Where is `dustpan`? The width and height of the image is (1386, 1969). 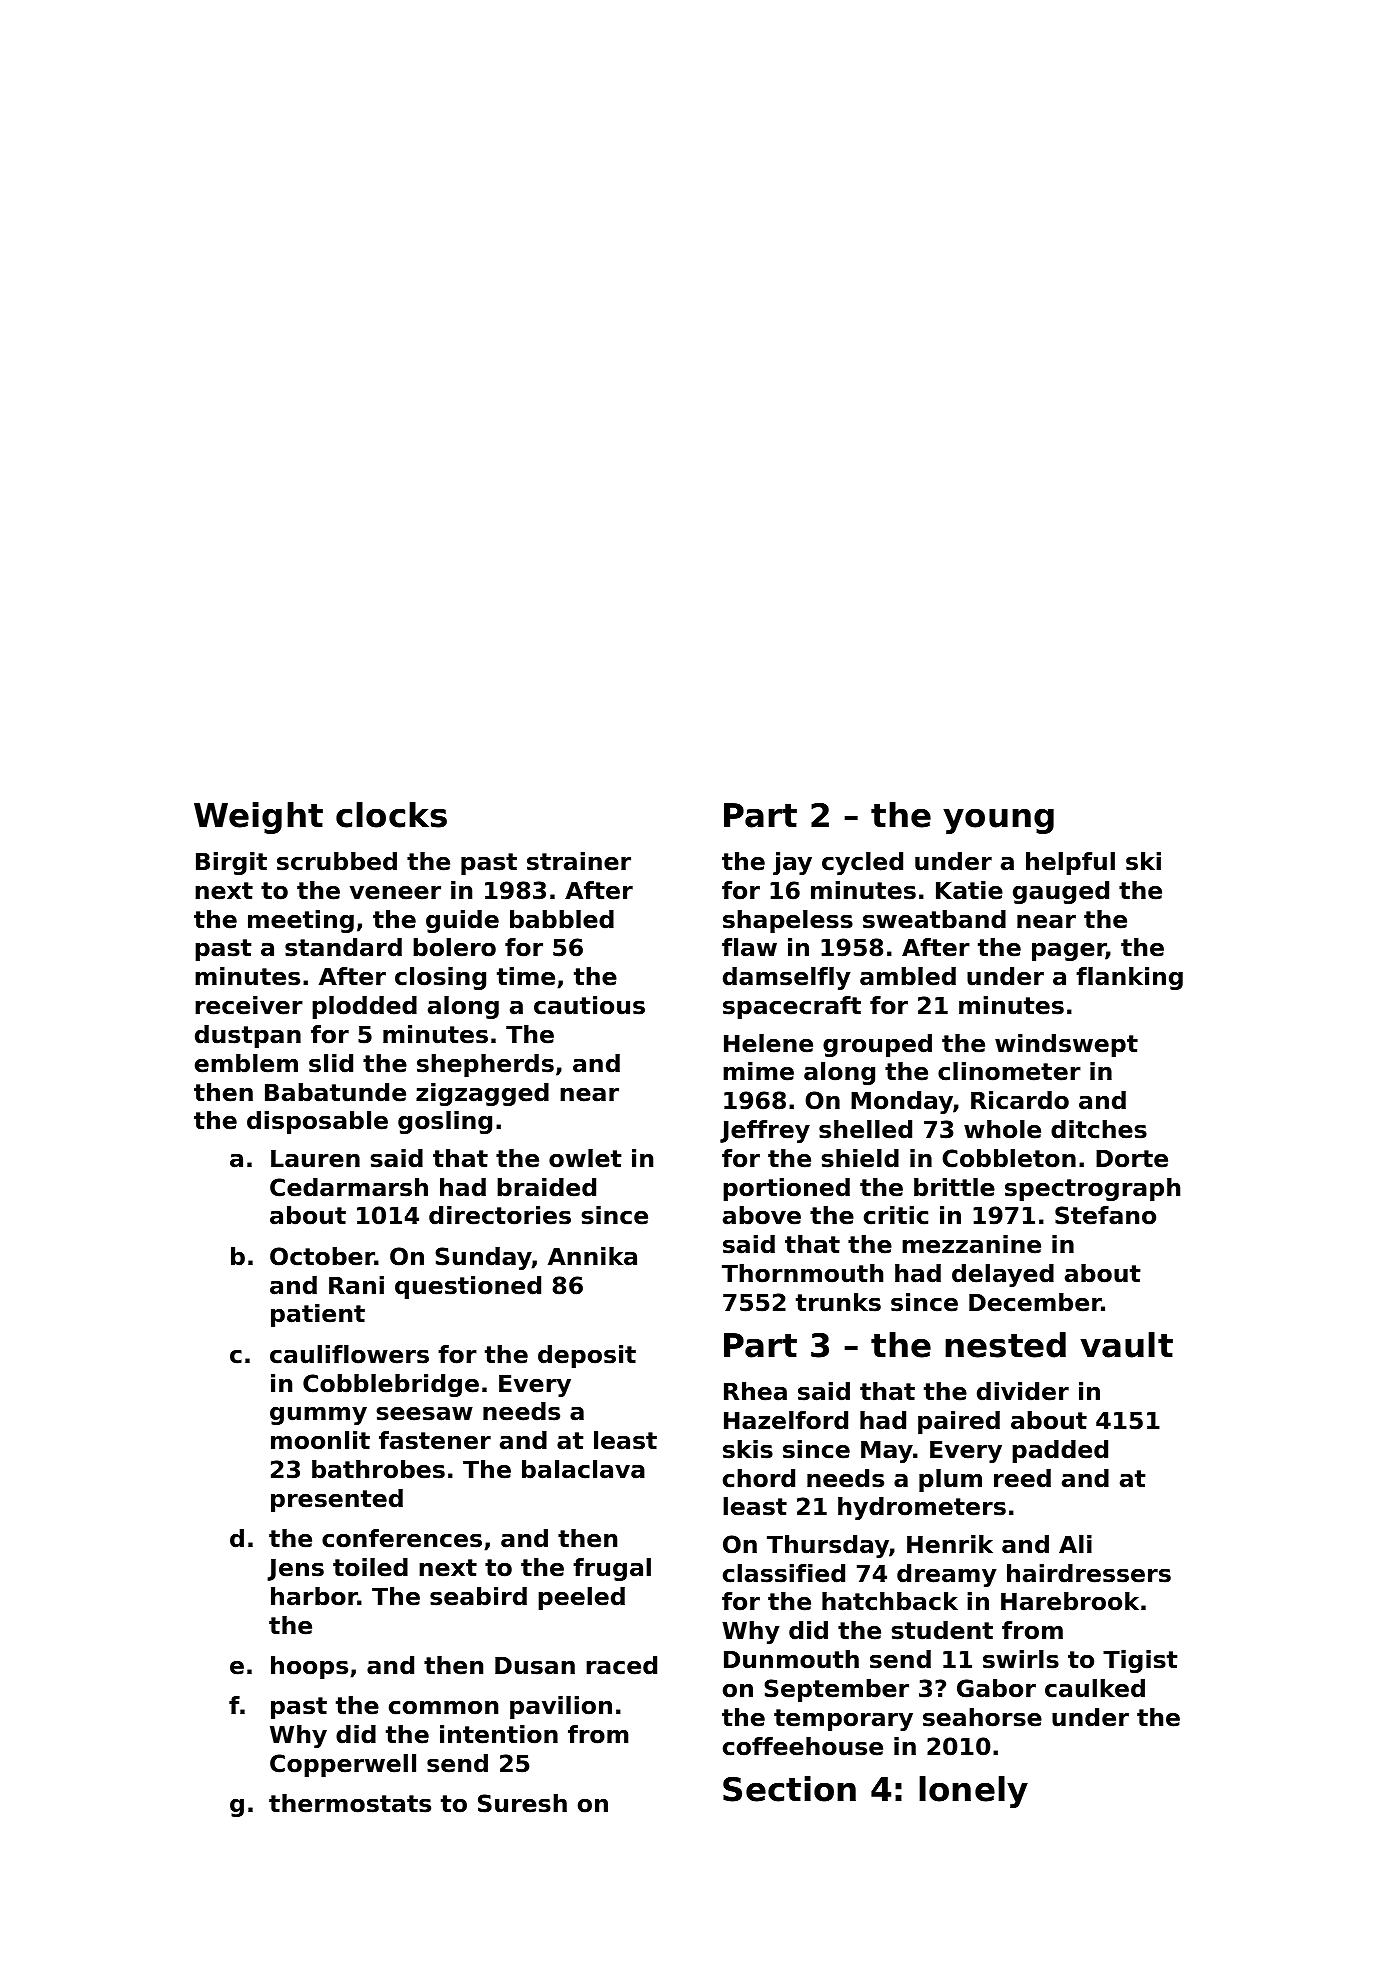 dustpan is located at coordinates (248, 1036).
